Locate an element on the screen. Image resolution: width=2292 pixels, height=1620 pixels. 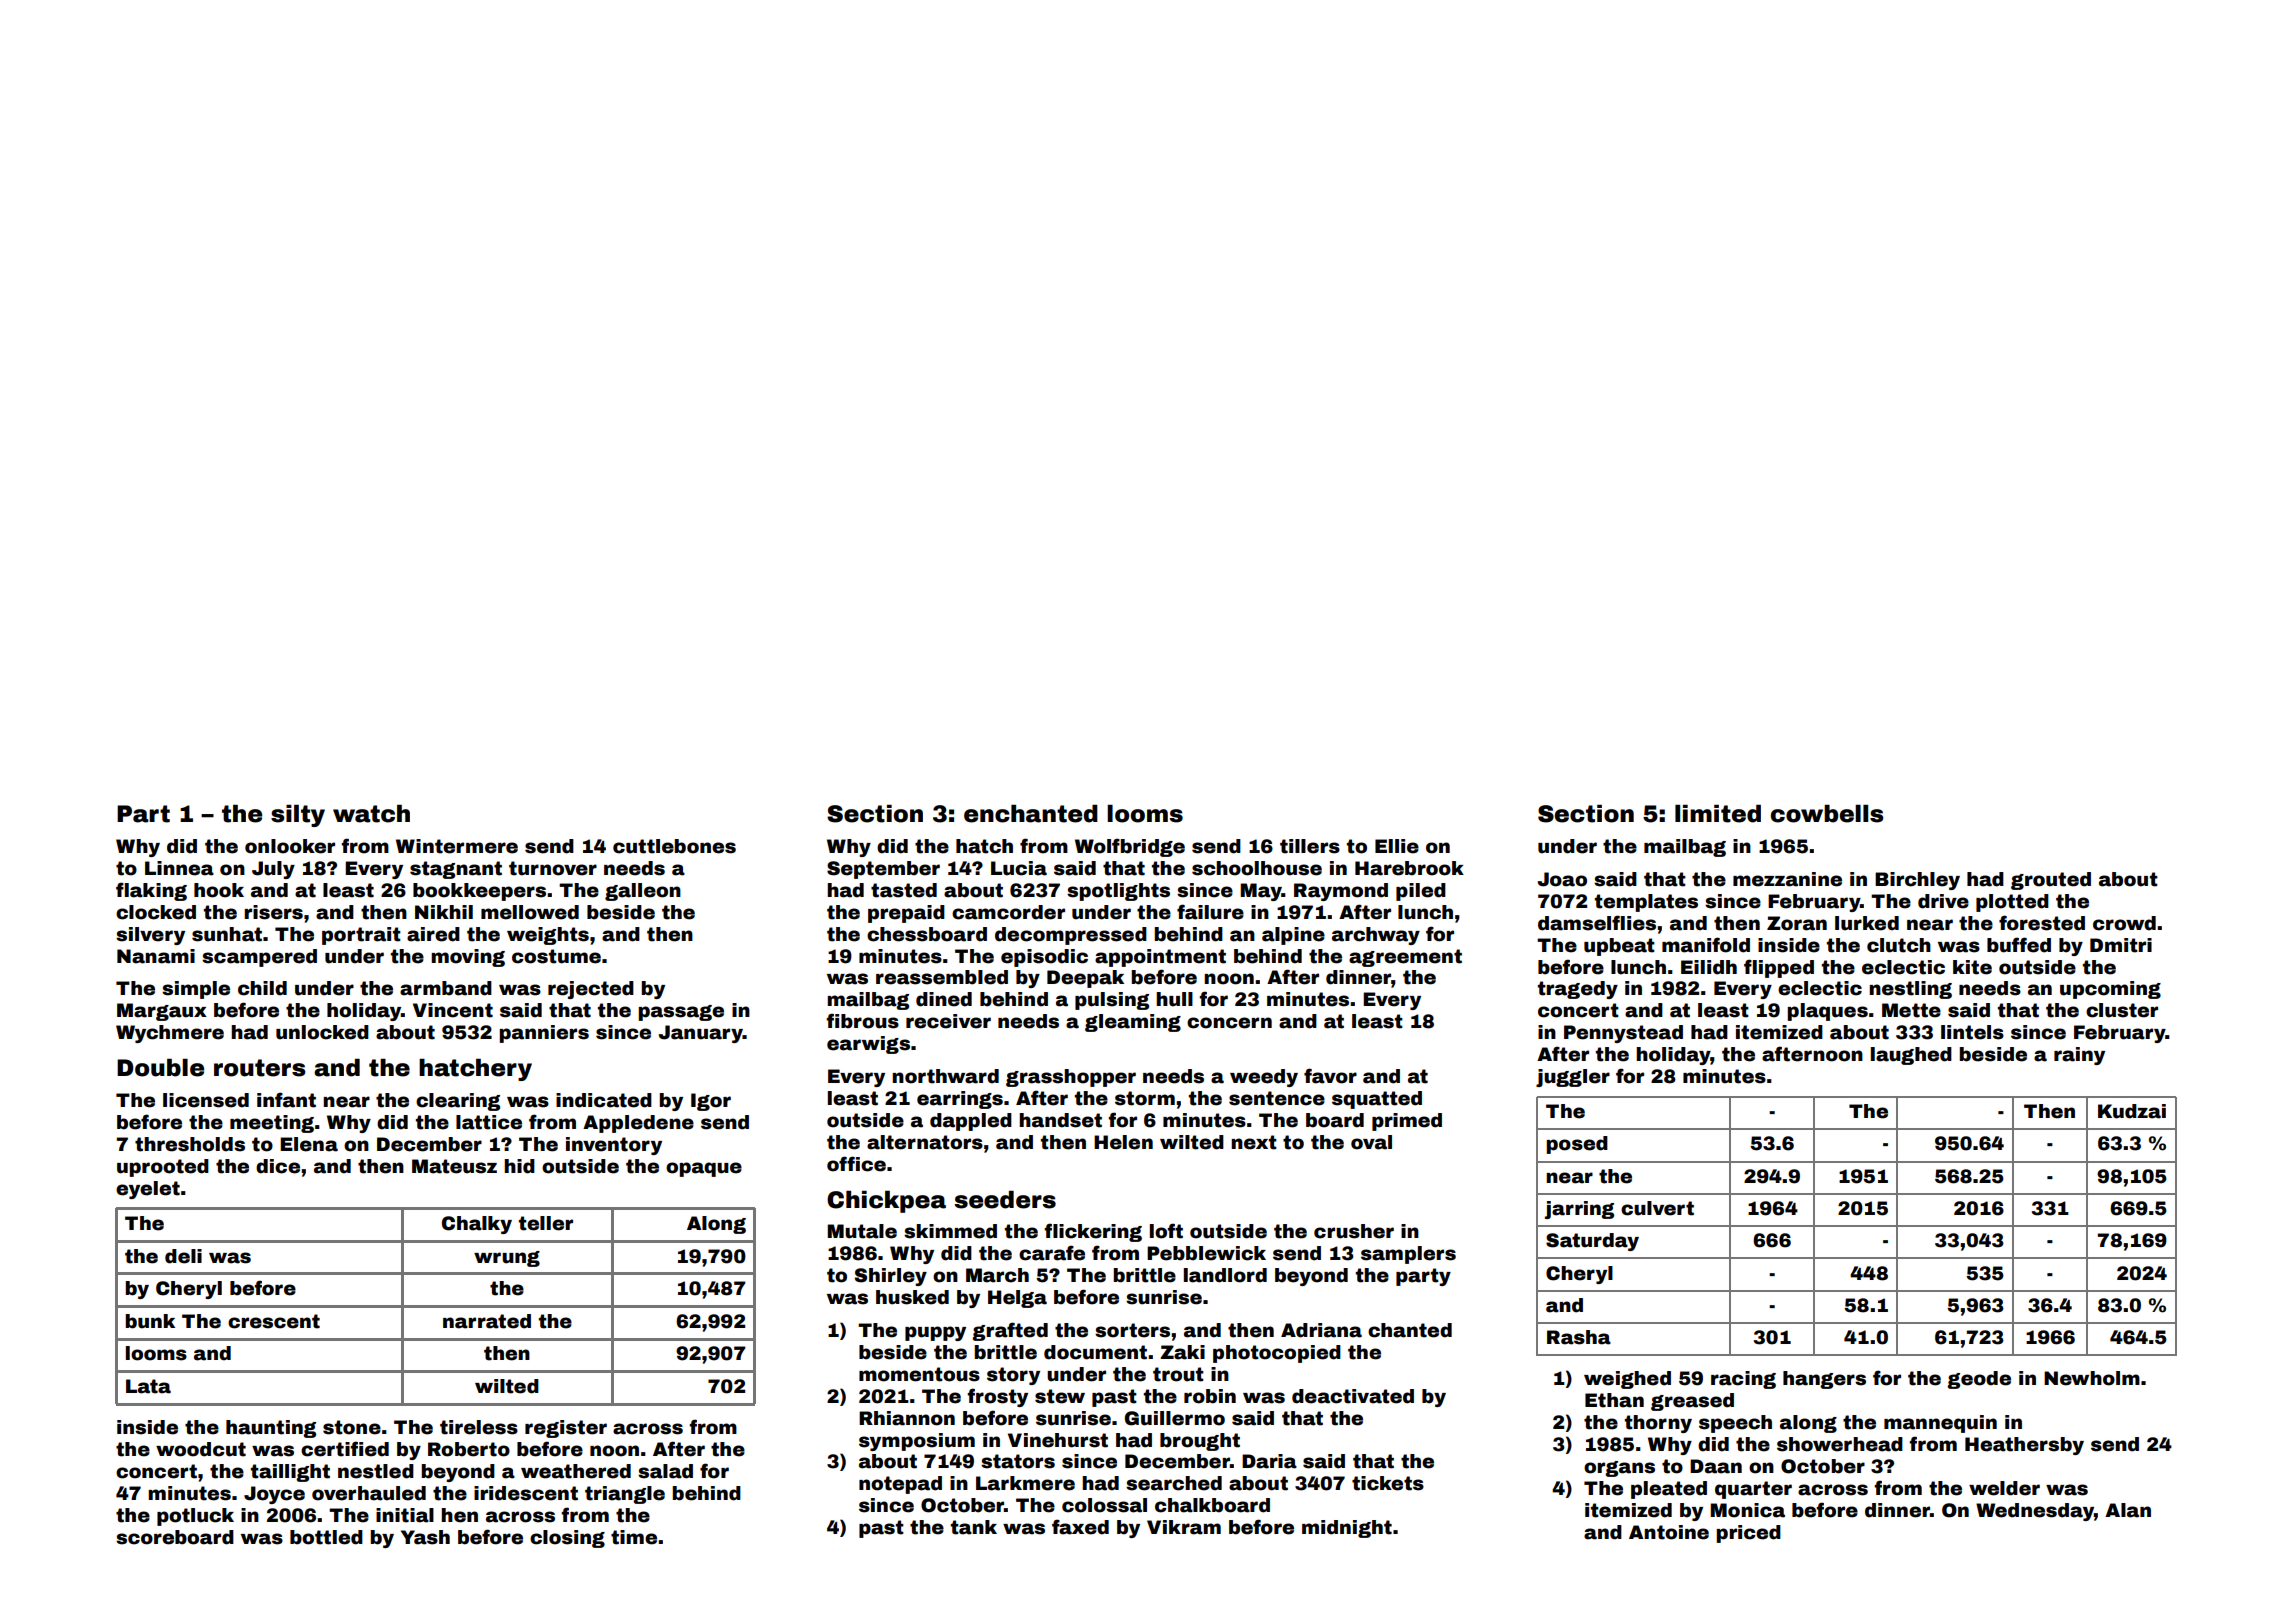
Daria is located at coordinates (1269, 1461).
